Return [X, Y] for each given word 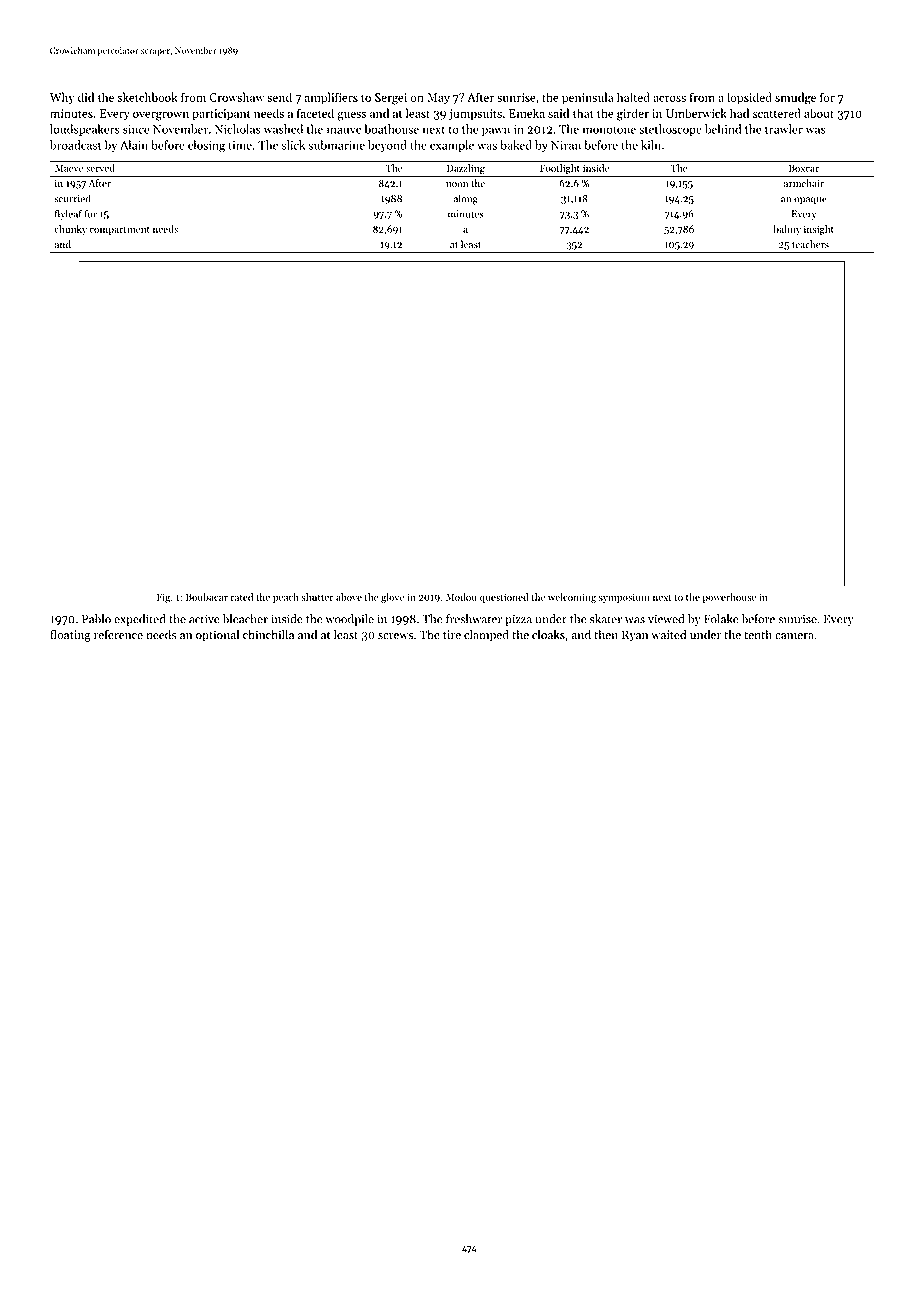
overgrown [161, 116]
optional [217, 635]
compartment [119, 231]
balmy [787, 230]
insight [819, 230]
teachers [810, 244]
